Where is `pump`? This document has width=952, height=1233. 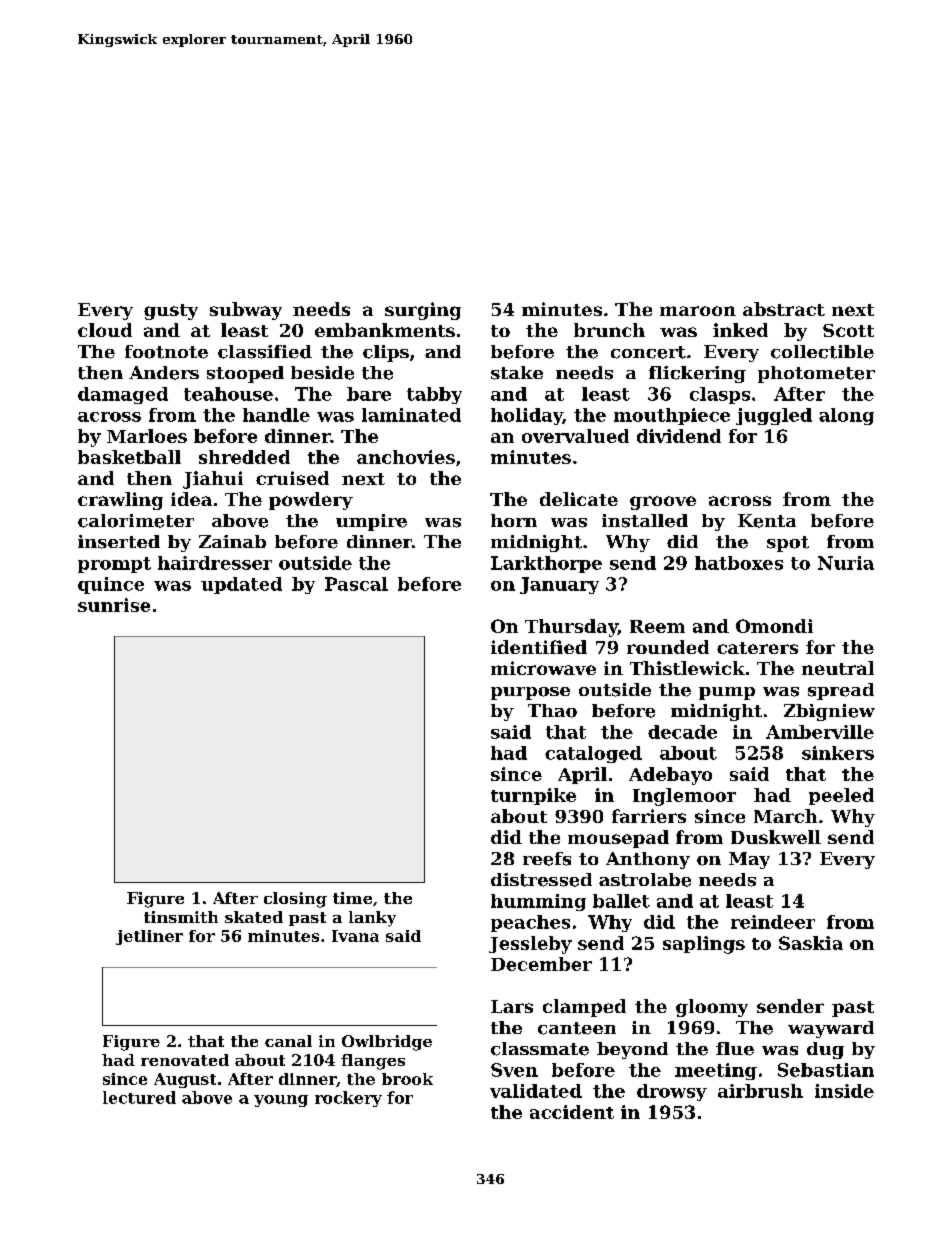 pump is located at coordinates (727, 693).
